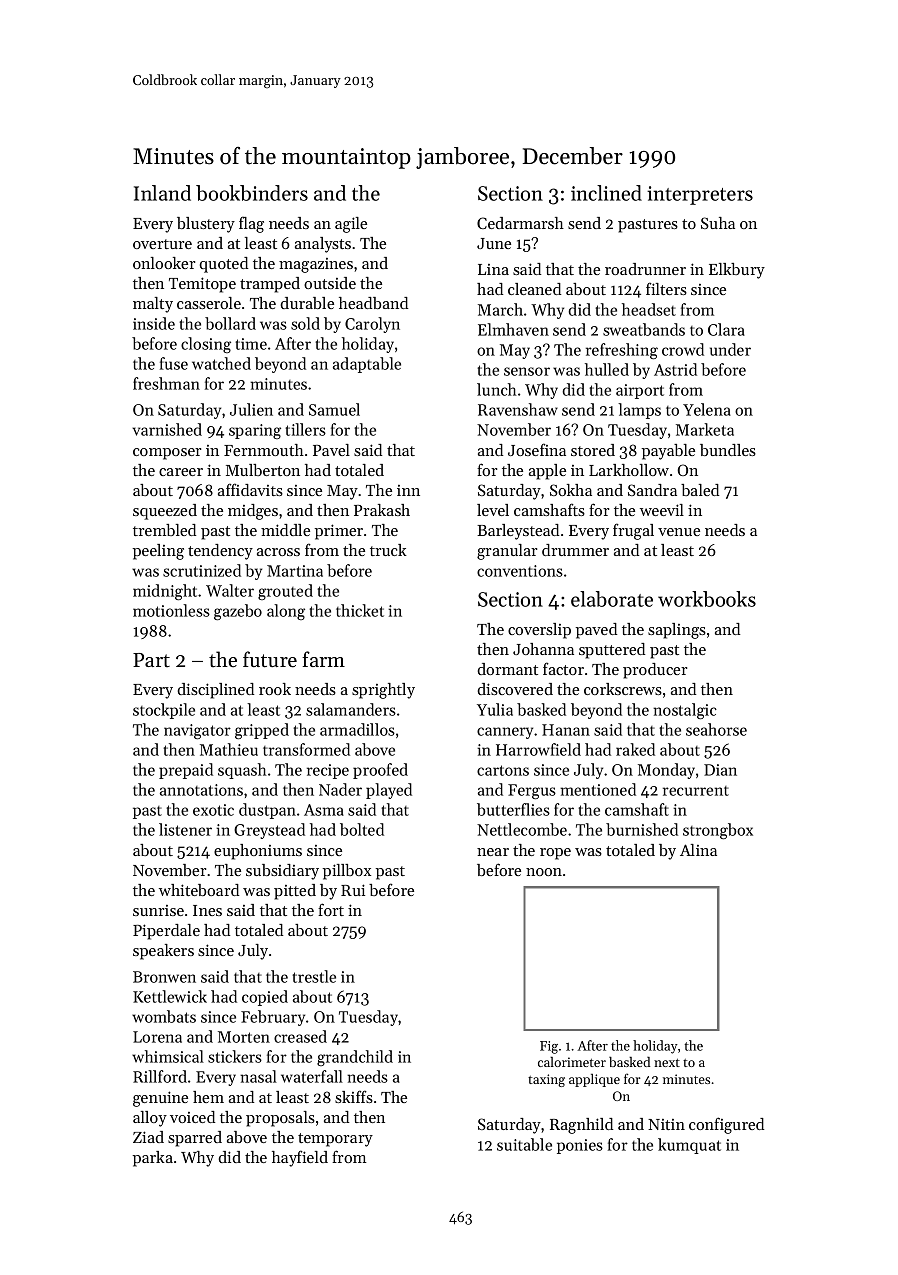 This screenshot has height=1275, width=898. Describe the element at coordinates (252, 193) in the screenshot. I see `bookbinders` at that location.
